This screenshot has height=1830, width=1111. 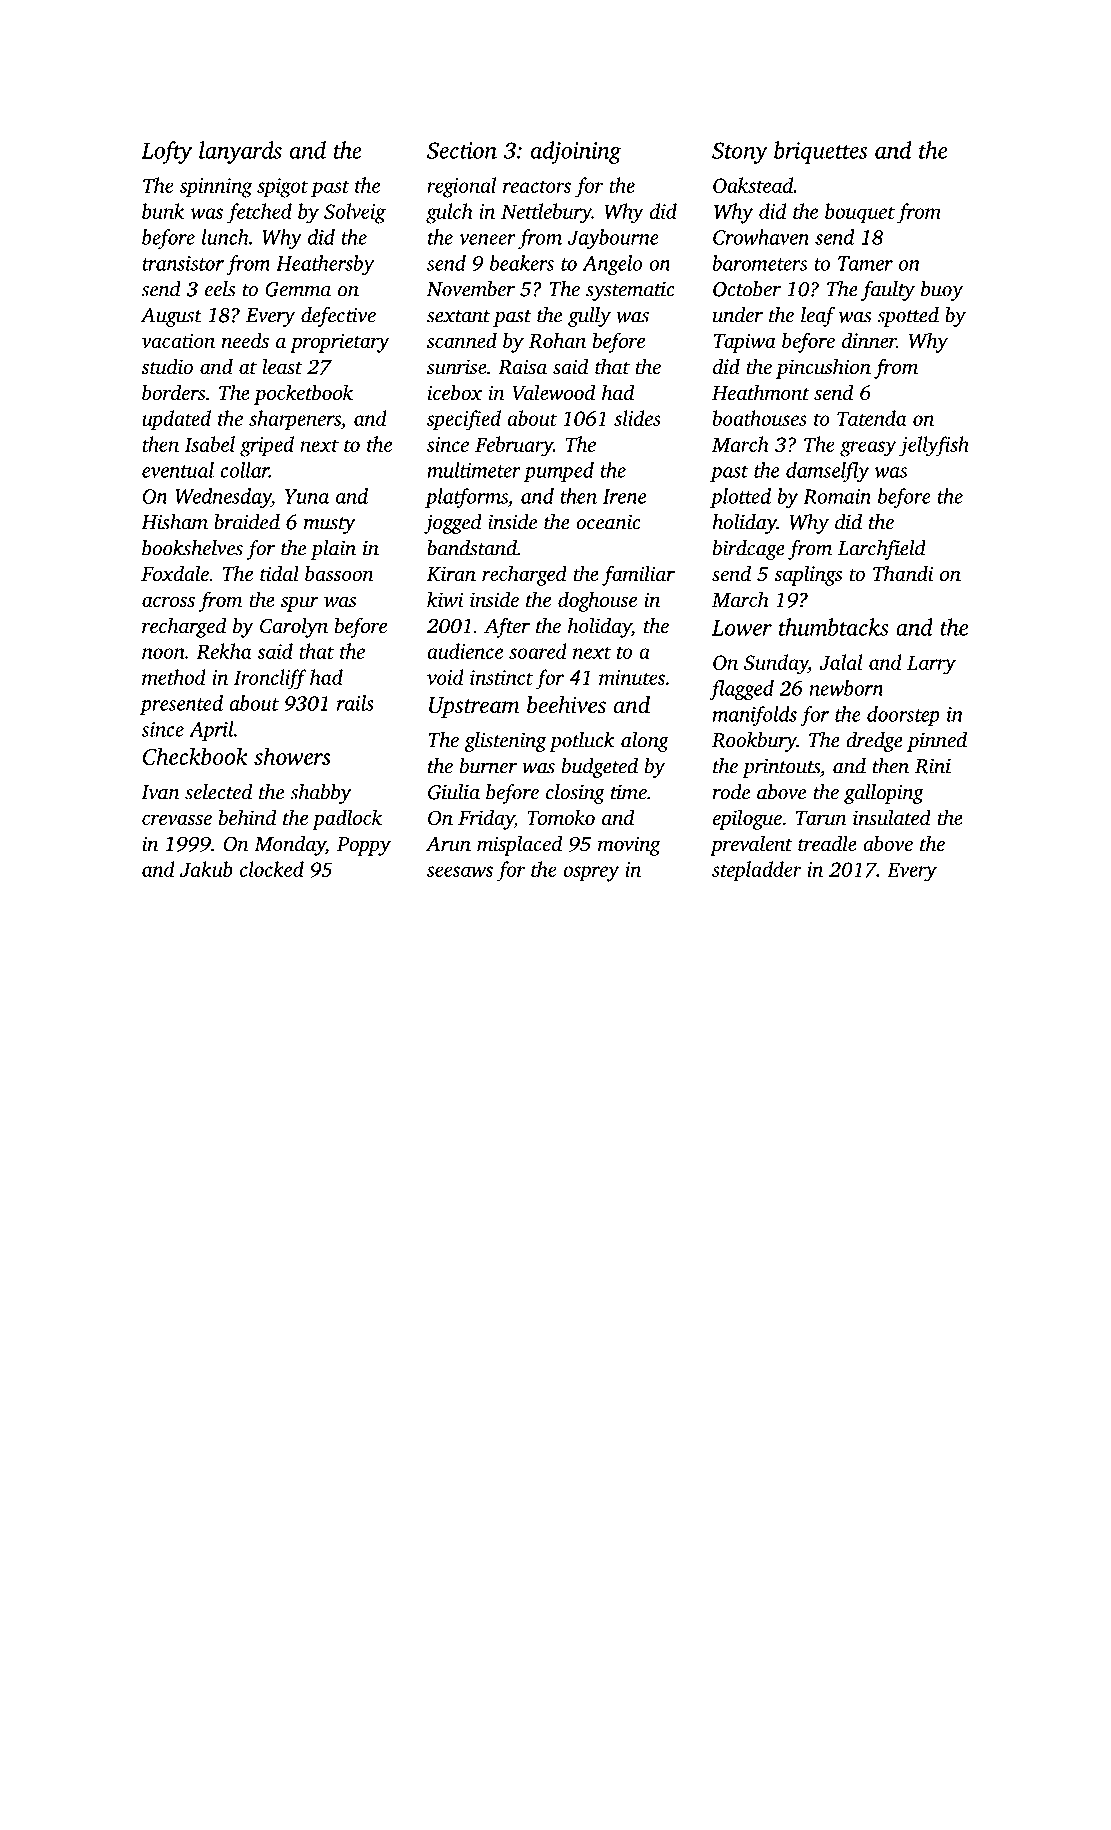 I want to click on pumped, so click(x=559, y=472).
